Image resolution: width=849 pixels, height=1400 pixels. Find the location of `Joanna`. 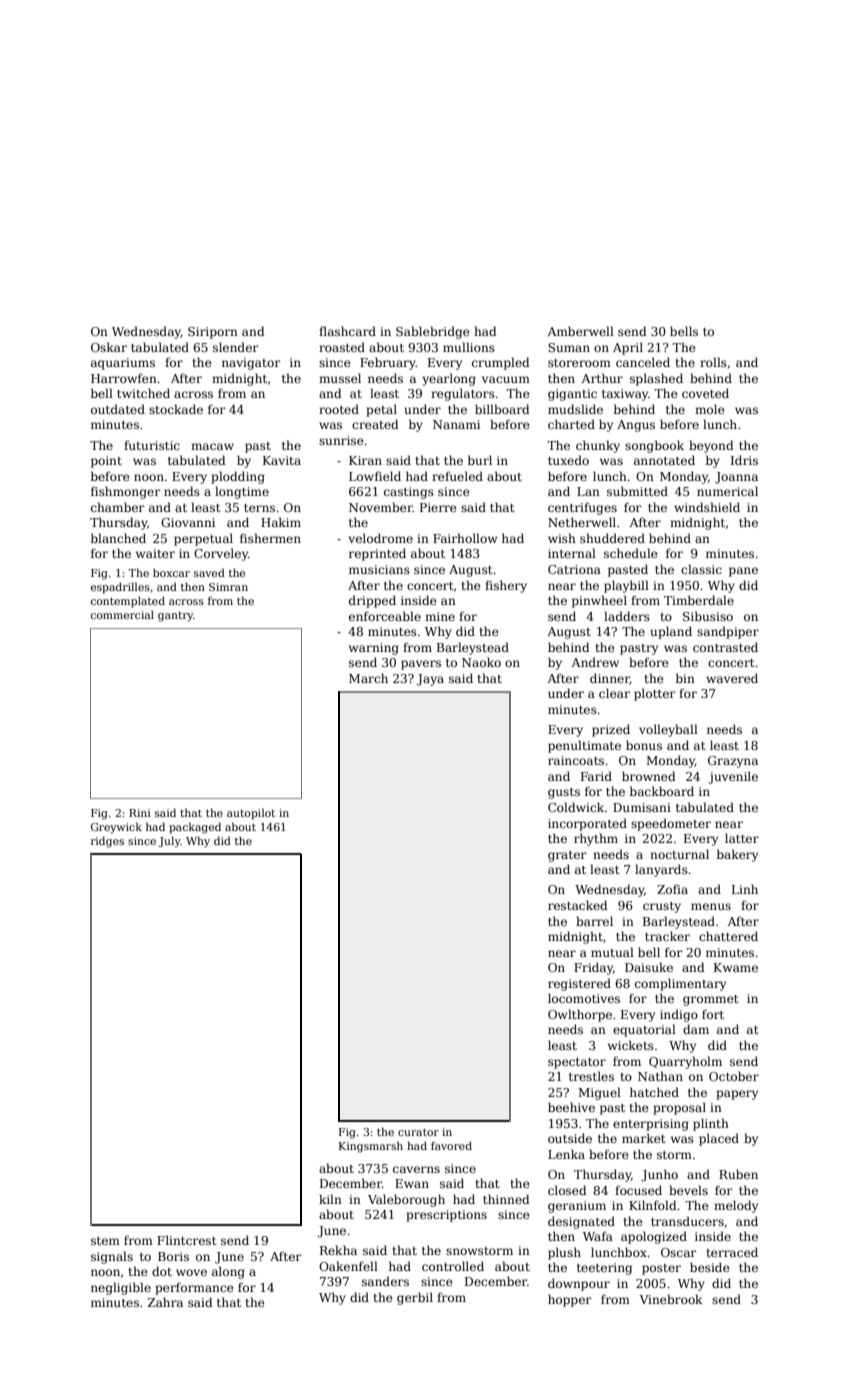

Joanna is located at coordinates (736, 478).
